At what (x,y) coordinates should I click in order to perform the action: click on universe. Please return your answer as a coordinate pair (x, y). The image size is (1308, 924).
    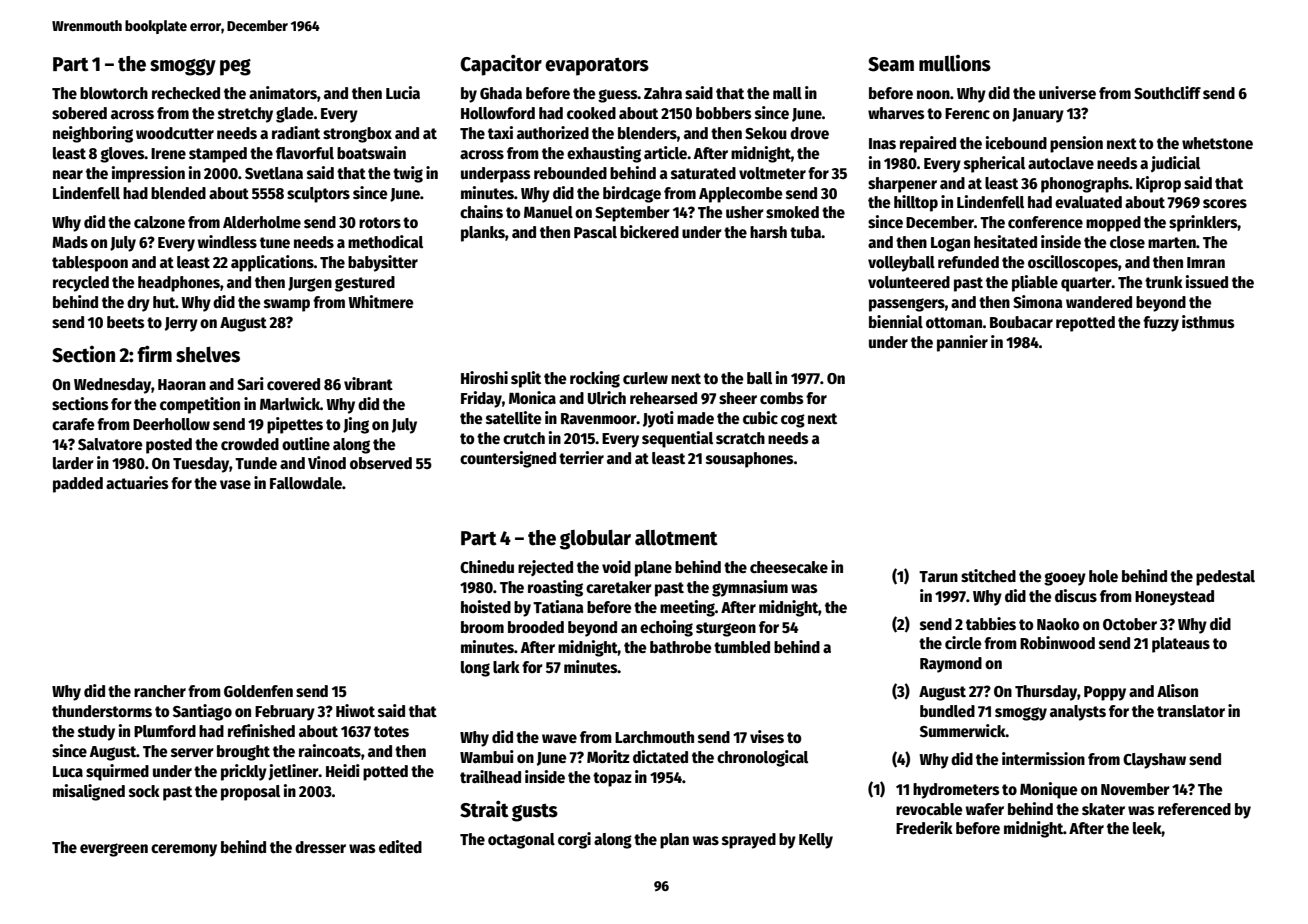
    Looking at the image, I should click on (1067, 92).
